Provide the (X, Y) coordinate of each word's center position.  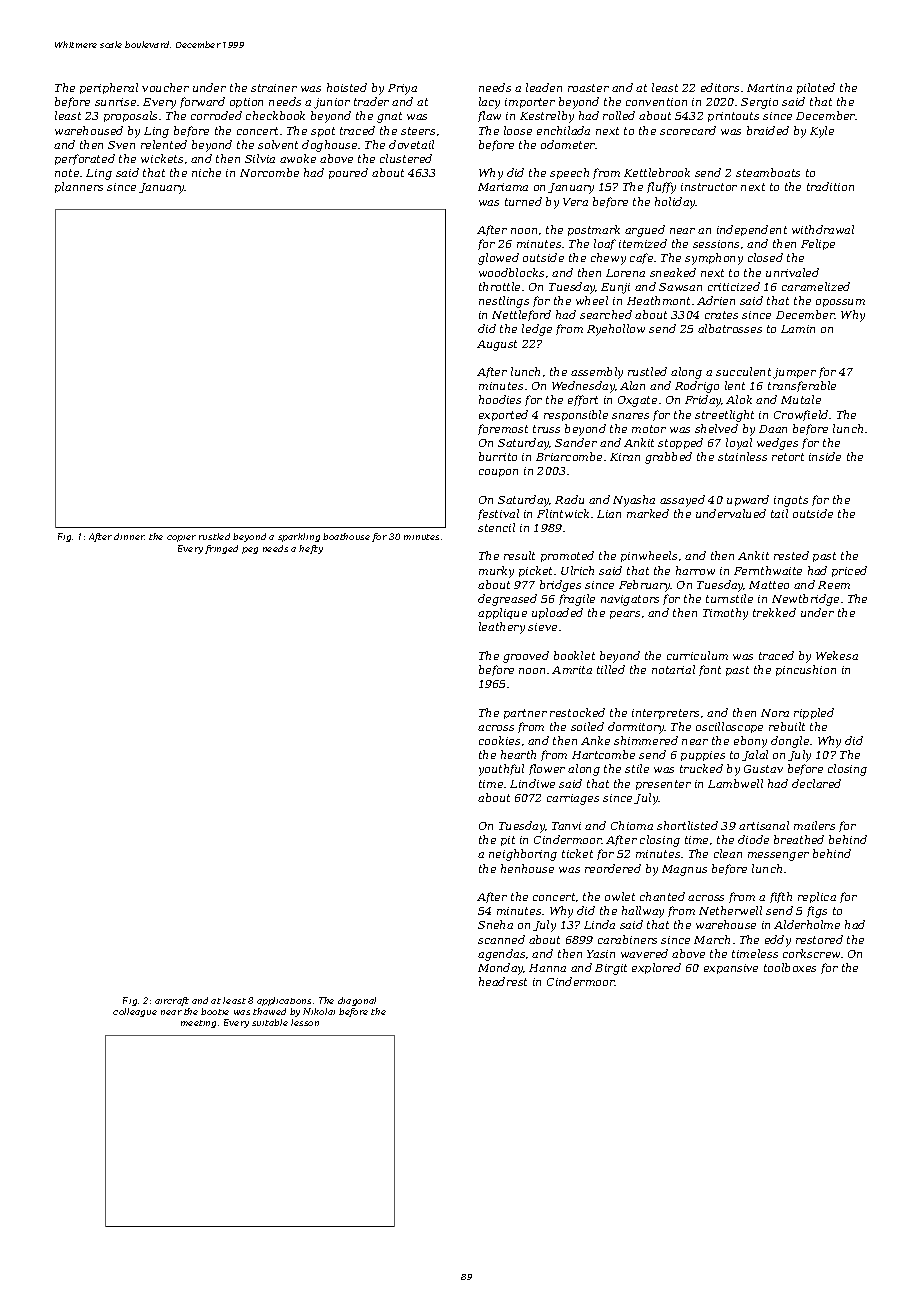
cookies (499, 740)
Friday (703, 401)
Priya (402, 89)
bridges (560, 586)
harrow (695, 570)
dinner (129, 536)
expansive (731, 969)
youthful (501, 770)
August (497, 345)
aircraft (172, 1001)
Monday (501, 969)
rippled (814, 713)
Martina (769, 88)
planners (79, 187)
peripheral (109, 88)
